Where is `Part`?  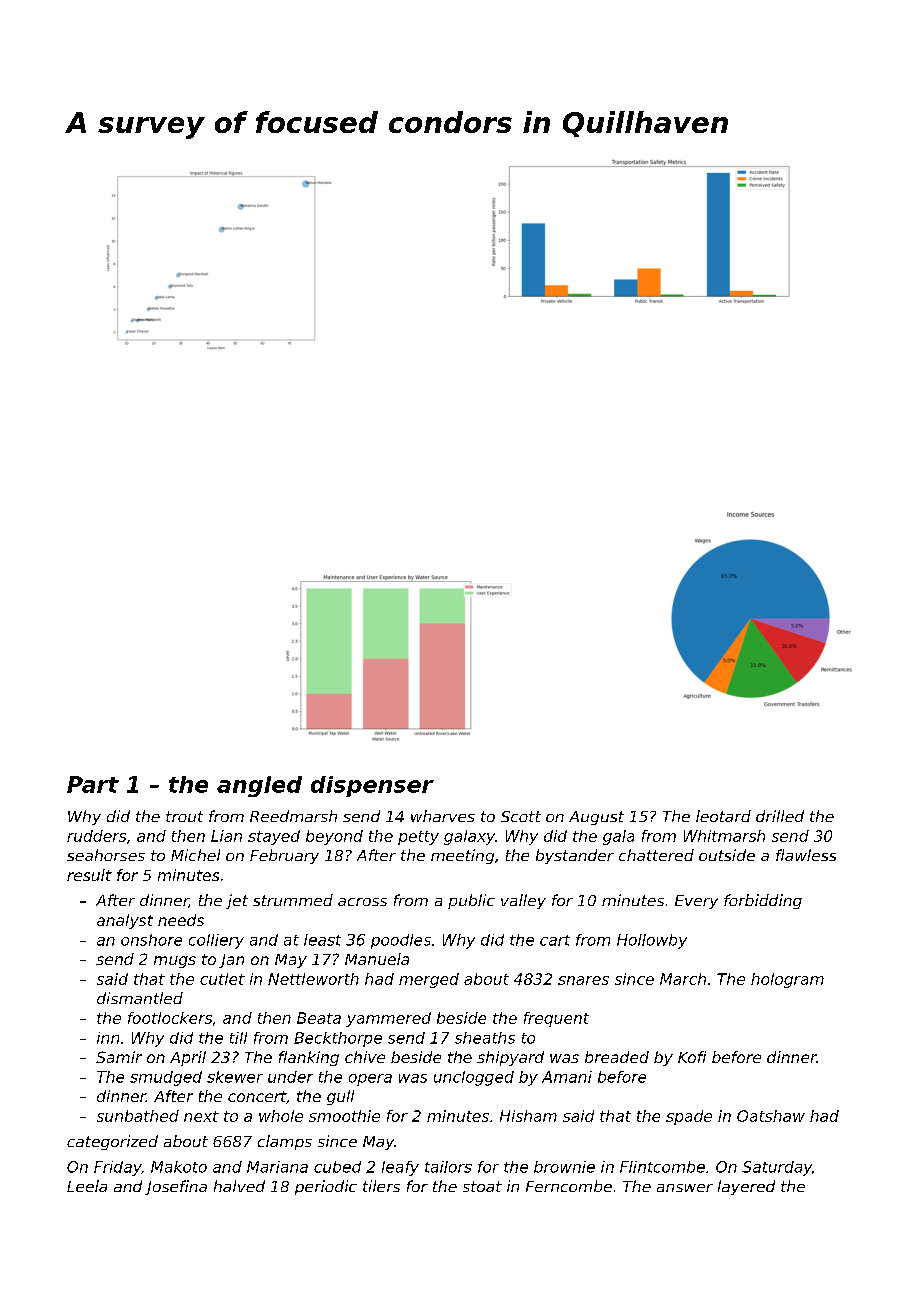 Part is located at coordinates (93, 784).
